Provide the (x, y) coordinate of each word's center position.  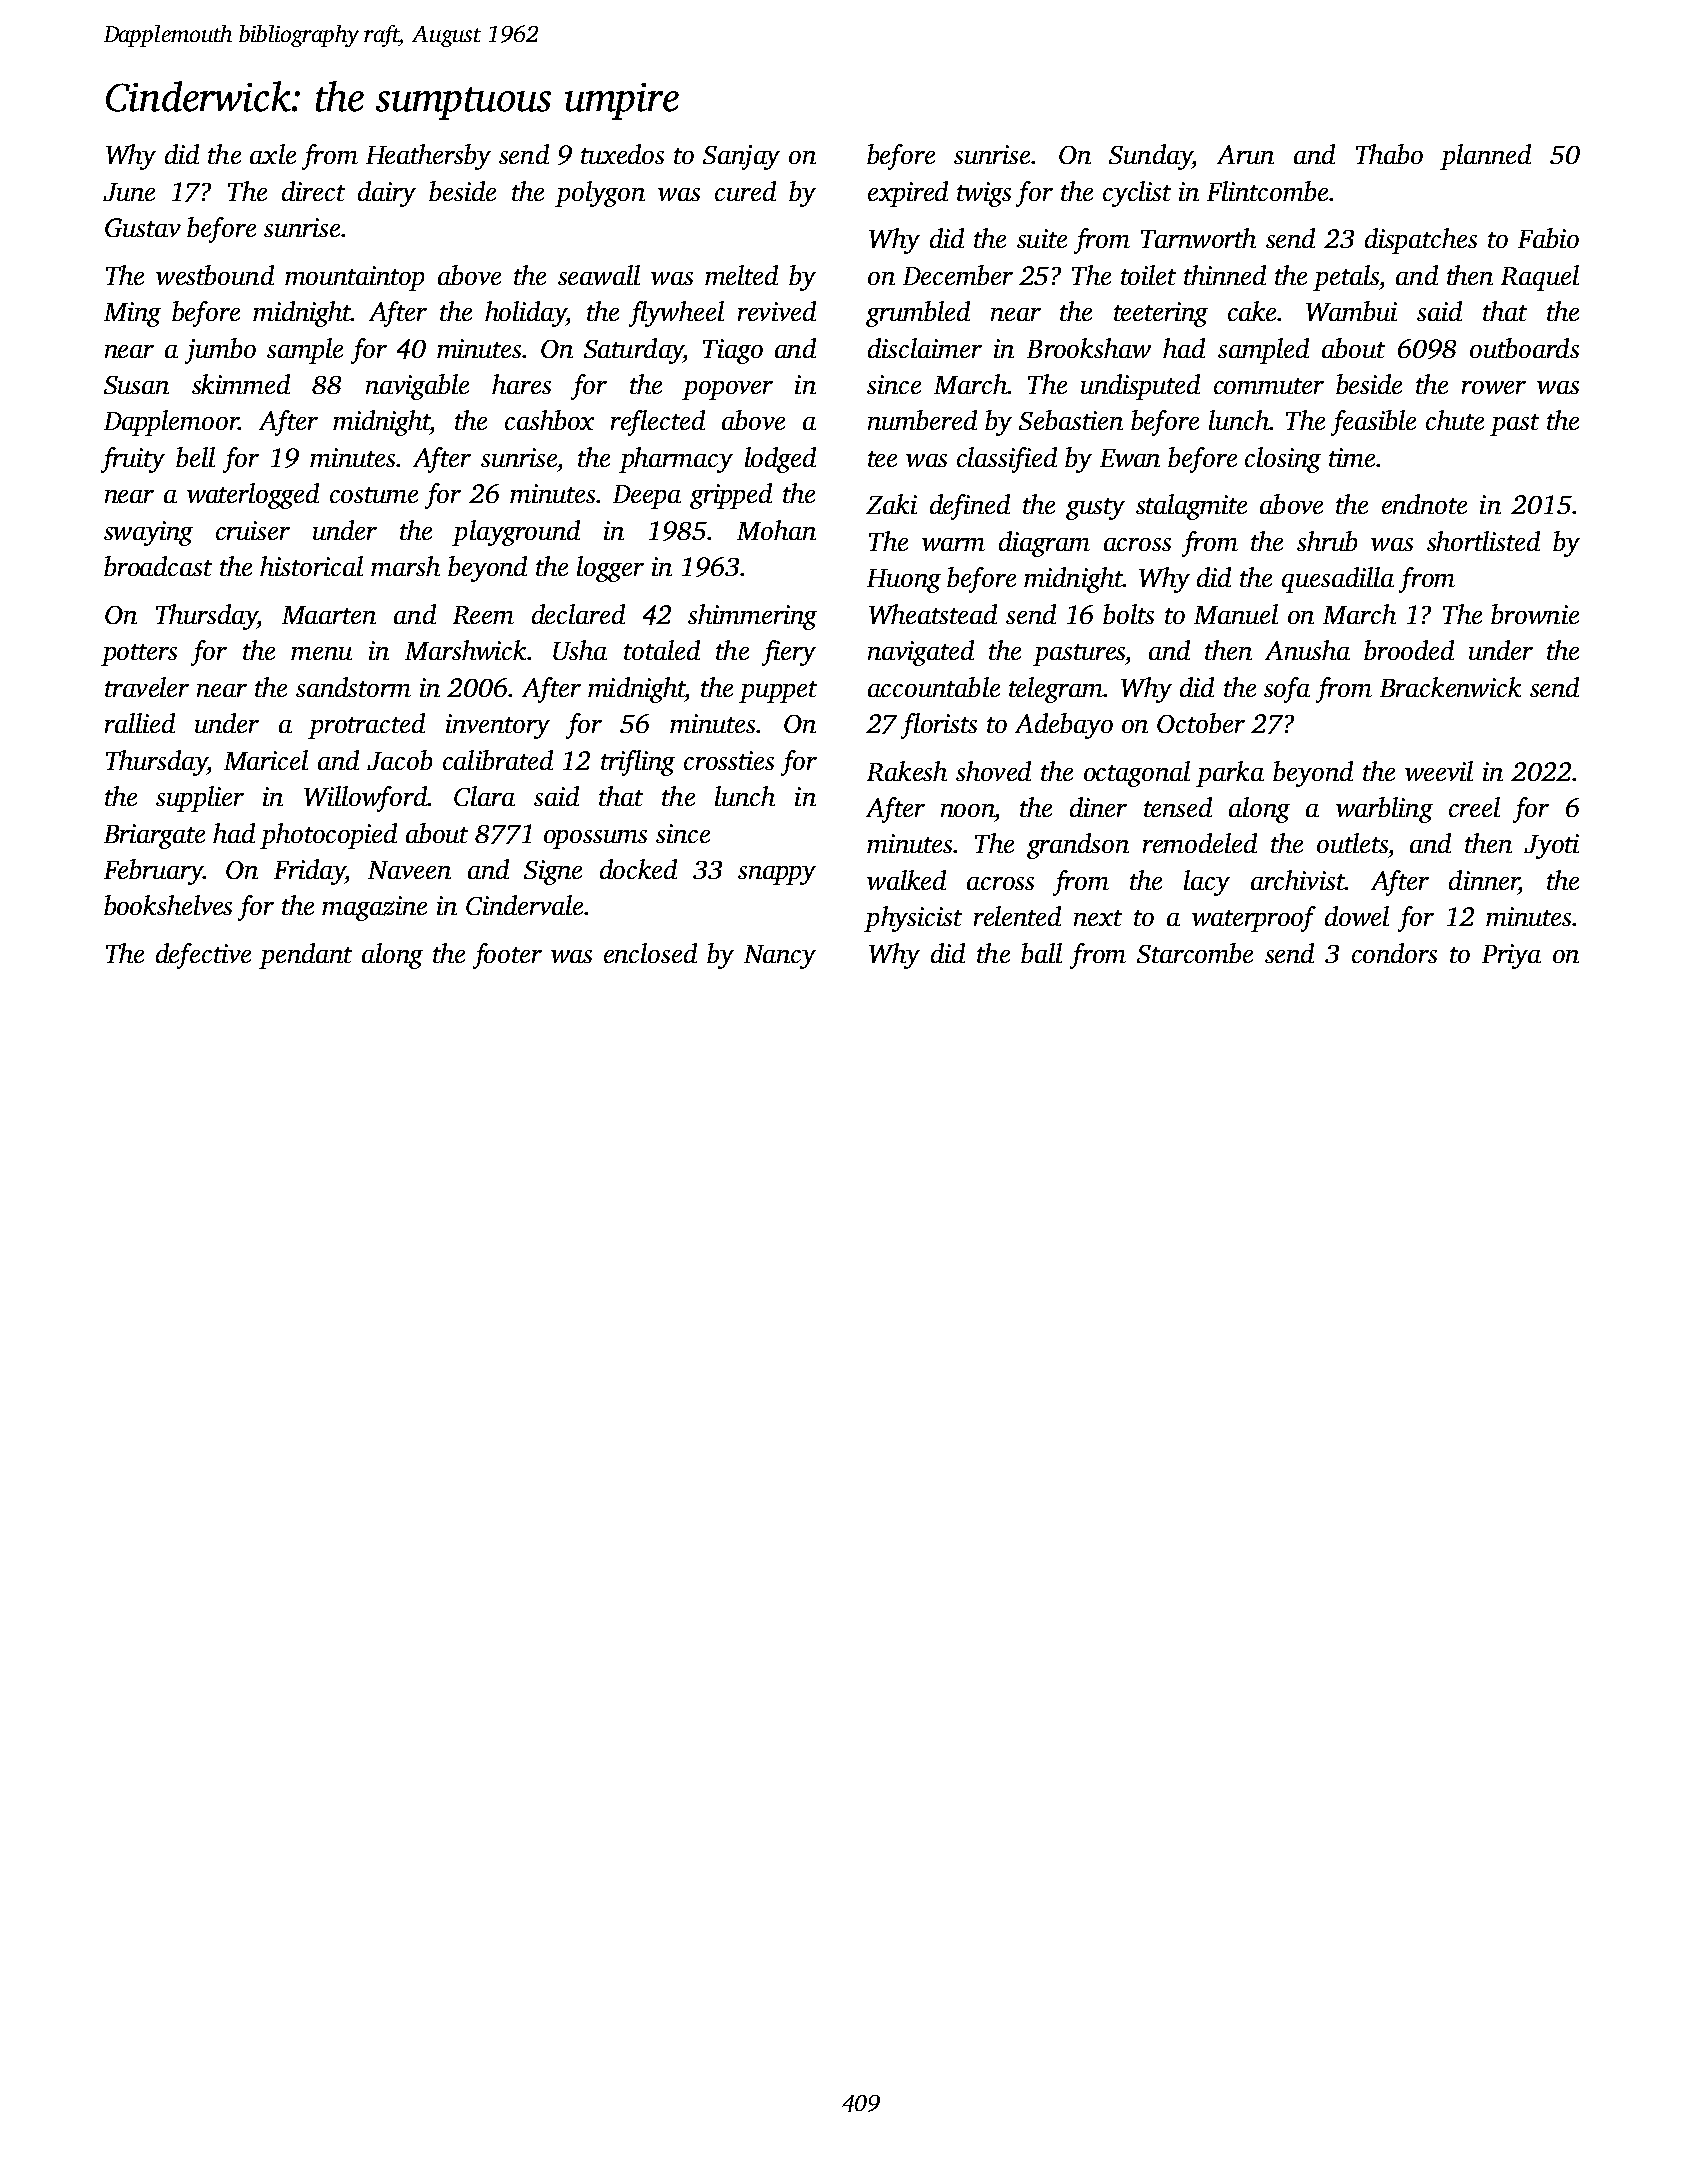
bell (195, 457)
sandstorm (353, 687)
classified (1007, 460)
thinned (1225, 275)
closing (1283, 460)
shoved (993, 771)
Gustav (143, 227)
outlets (1352, 843)
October (1201, 723)
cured (745, 191)
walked (906, 880)
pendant (305, 956)
